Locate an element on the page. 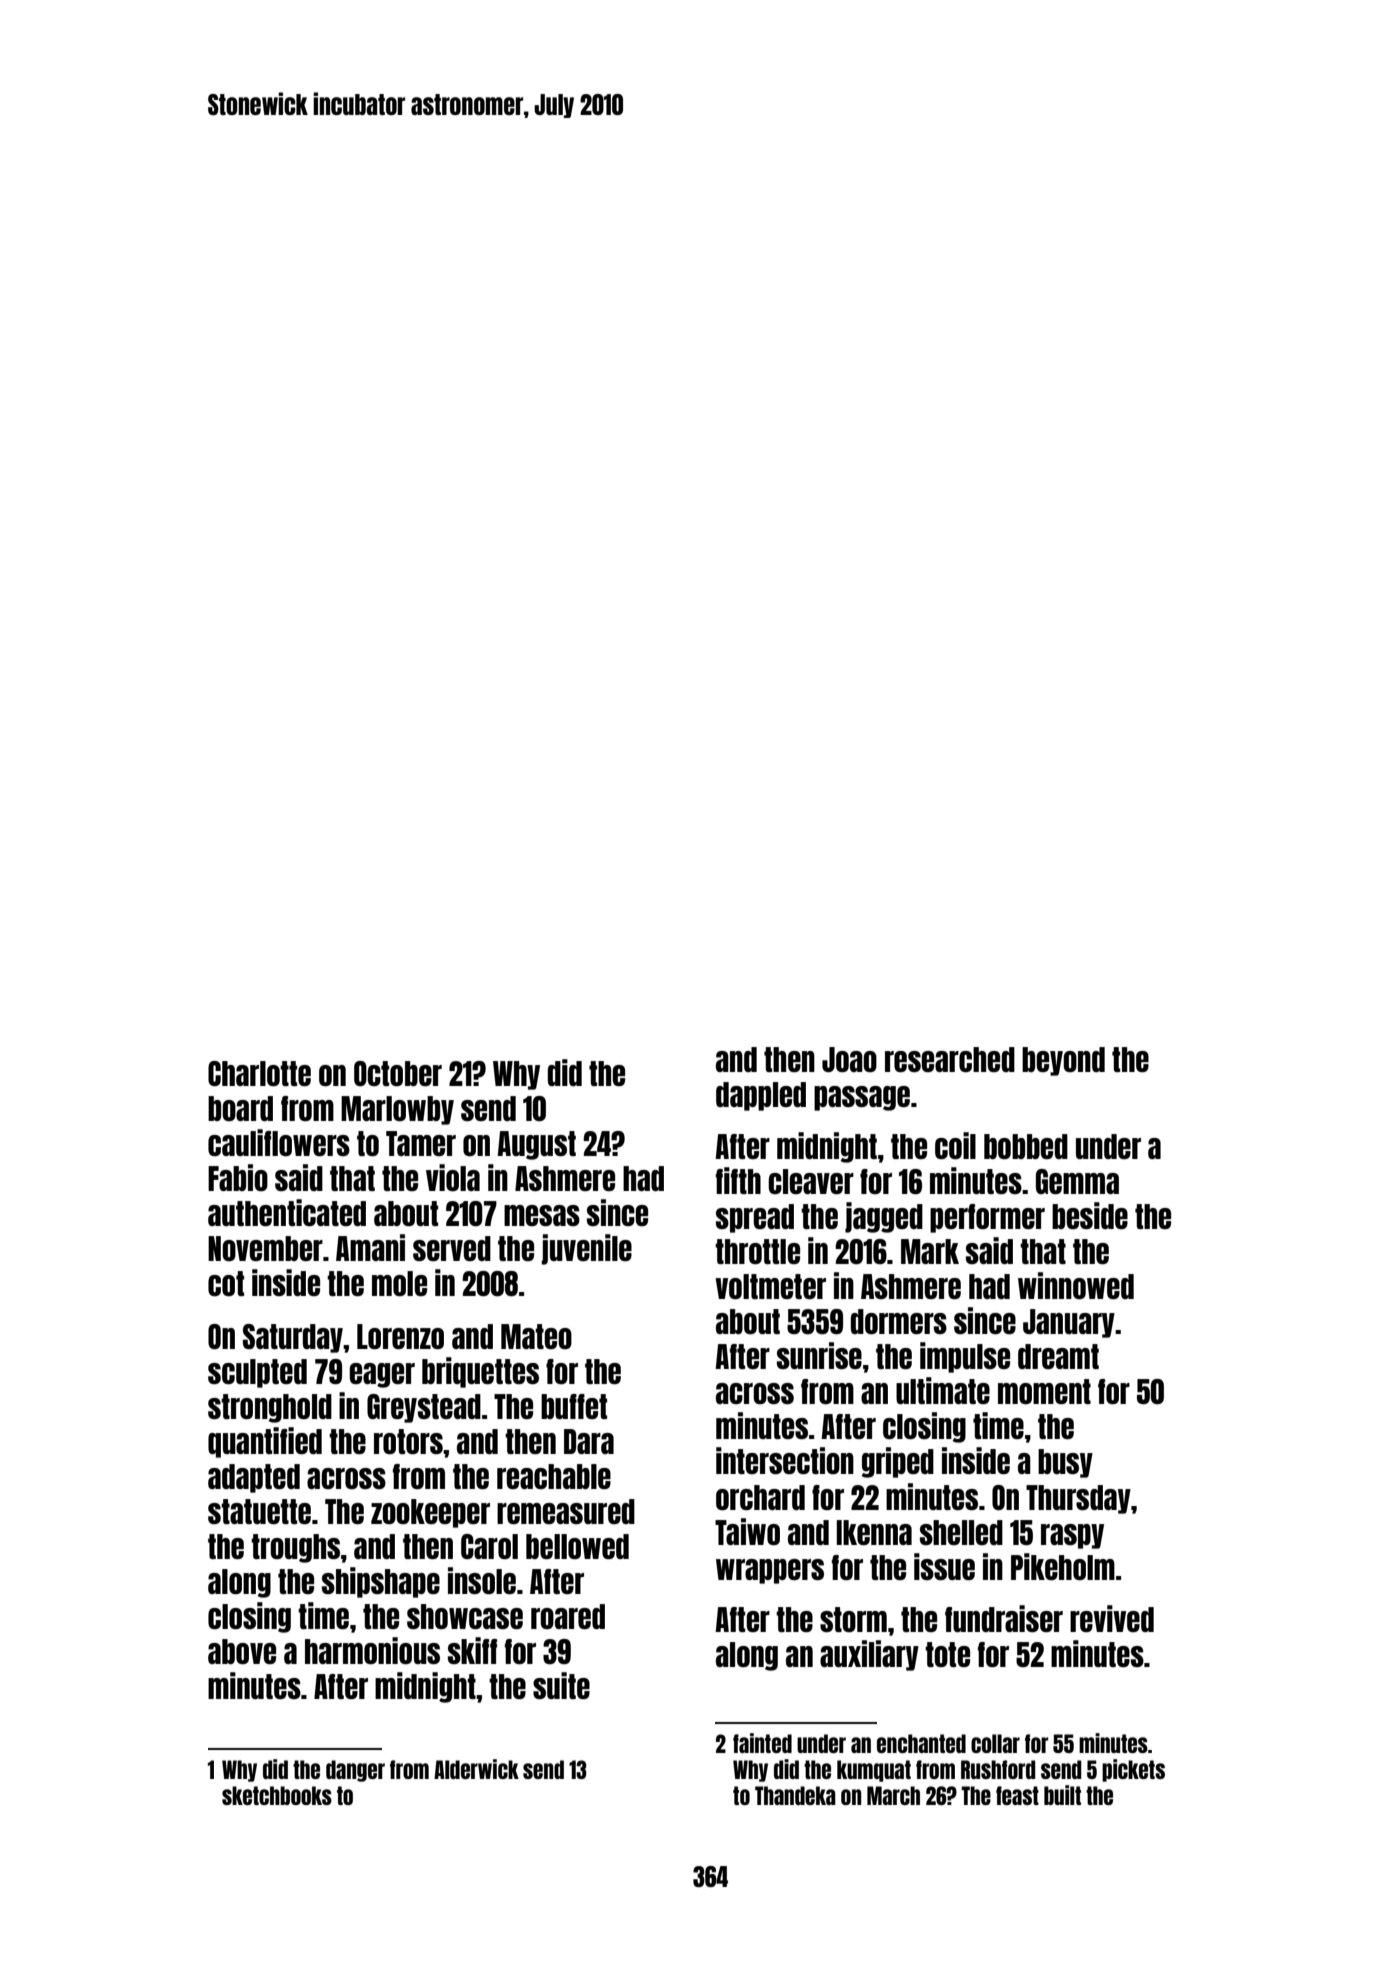 The width and height of the image is (1386, 1969). performer is located at coordinates (987, 1218).
